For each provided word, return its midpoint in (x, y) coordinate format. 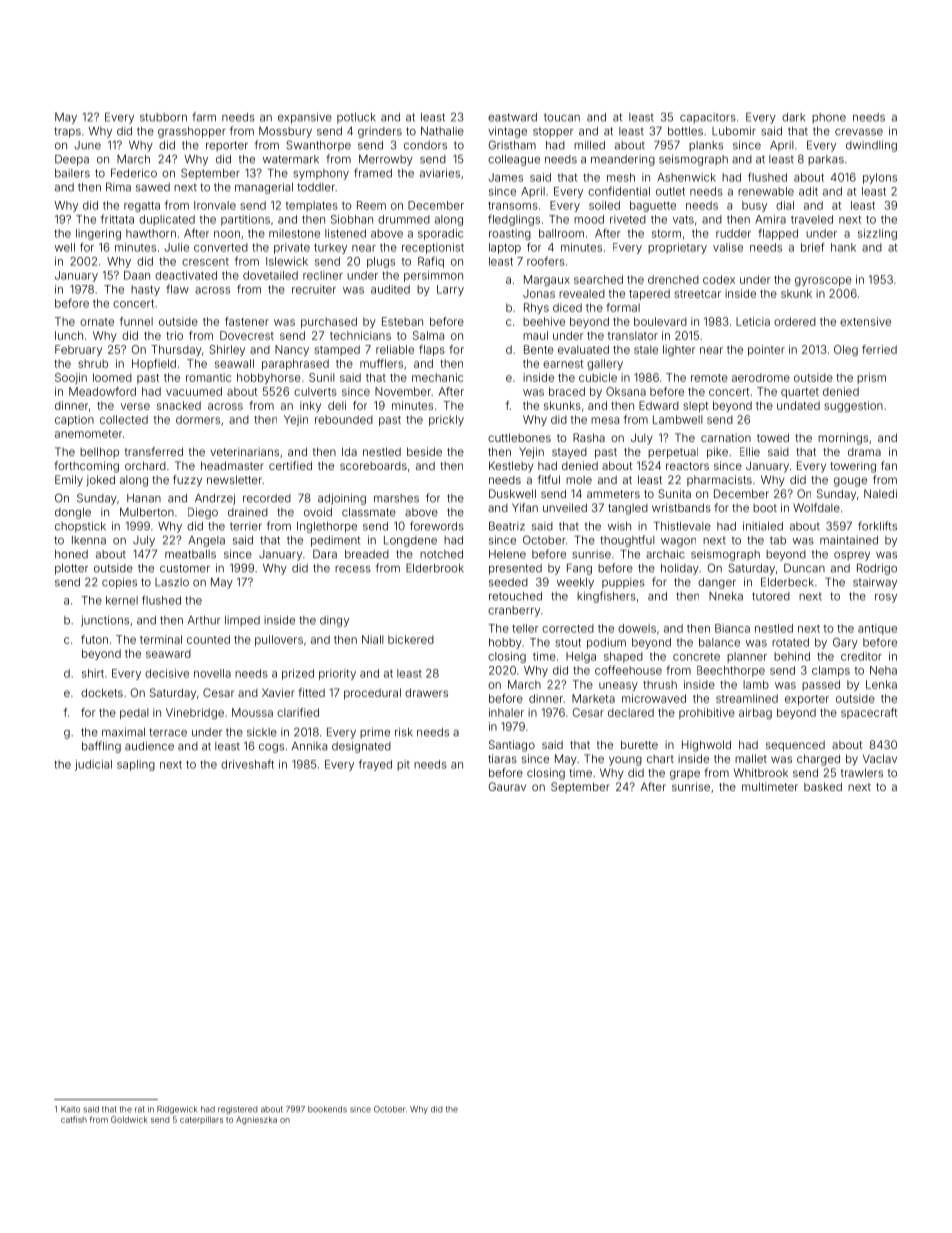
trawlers (862, 772)
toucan (562, 117)
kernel (122, 600)
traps (67, 132)
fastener (247, 321)
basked (823, 786)
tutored (771, 596)
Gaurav (507, 786)
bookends (327, 1109)
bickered (411, 639)
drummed (404, 219)
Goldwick (129, 1119)
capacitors (708, 118)
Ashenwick (686, 177)
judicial (93, 765)
